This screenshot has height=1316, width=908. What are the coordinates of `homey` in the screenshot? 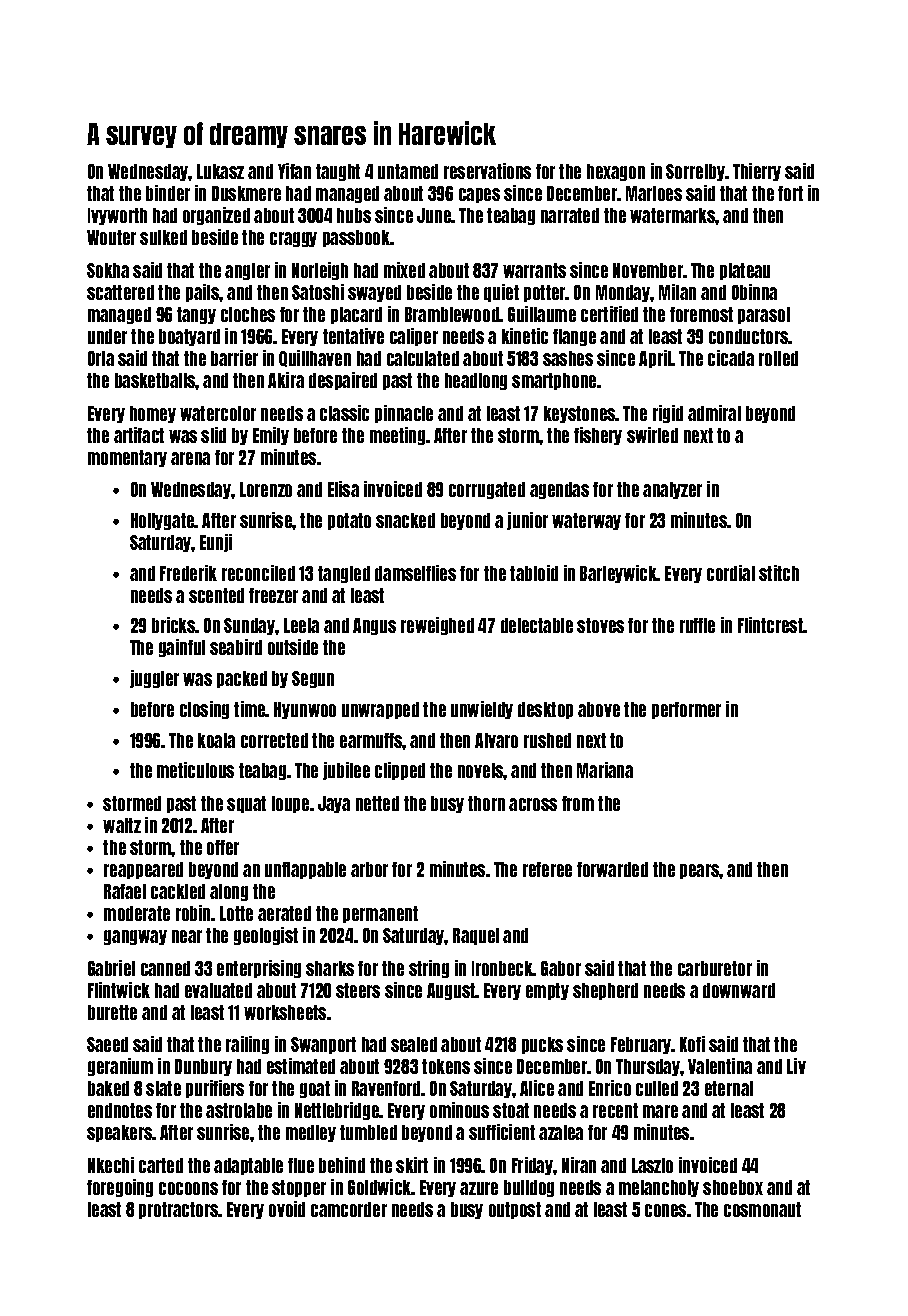 It's located at (153, 414).
